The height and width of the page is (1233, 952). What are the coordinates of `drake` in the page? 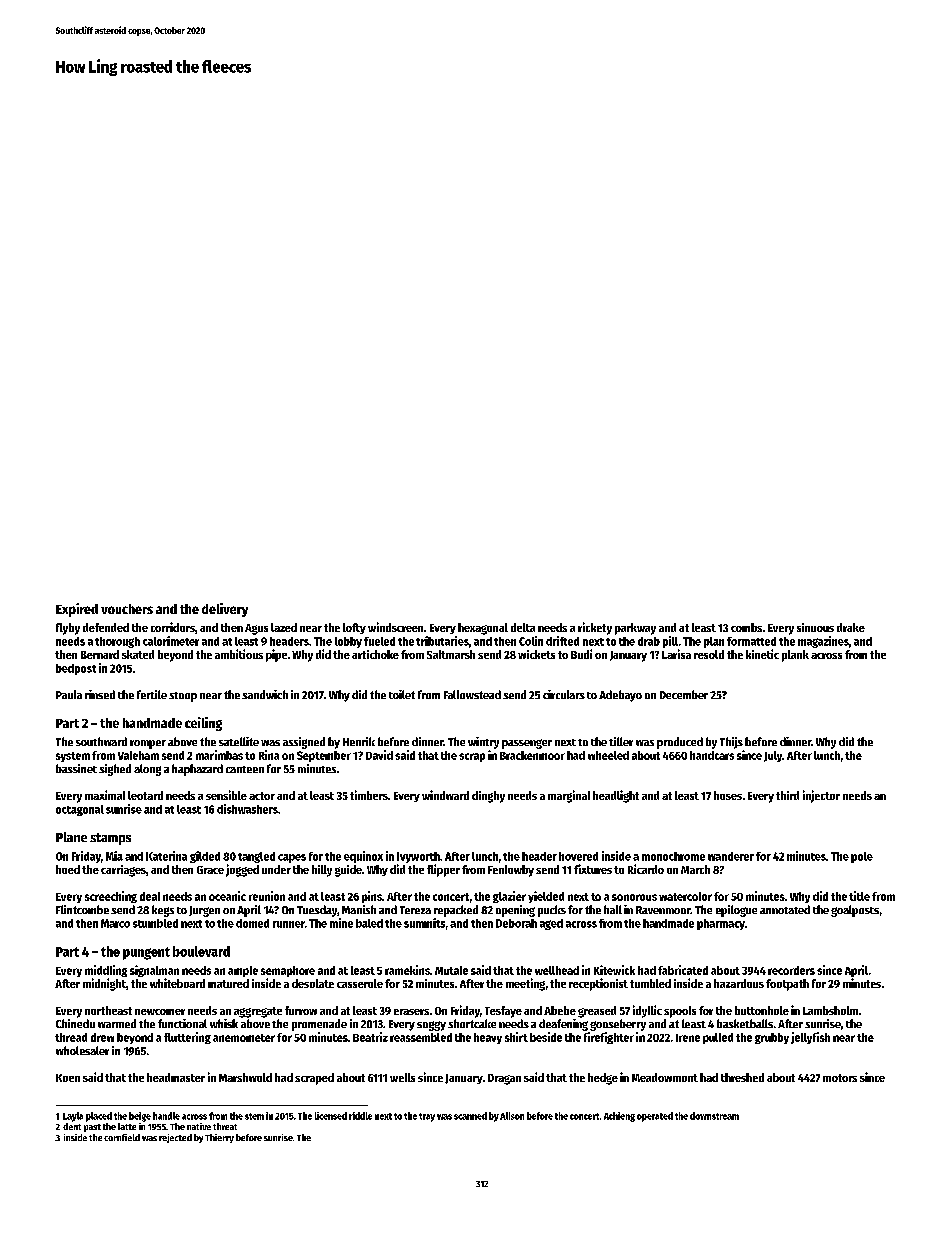 It's located at (851, 627).
